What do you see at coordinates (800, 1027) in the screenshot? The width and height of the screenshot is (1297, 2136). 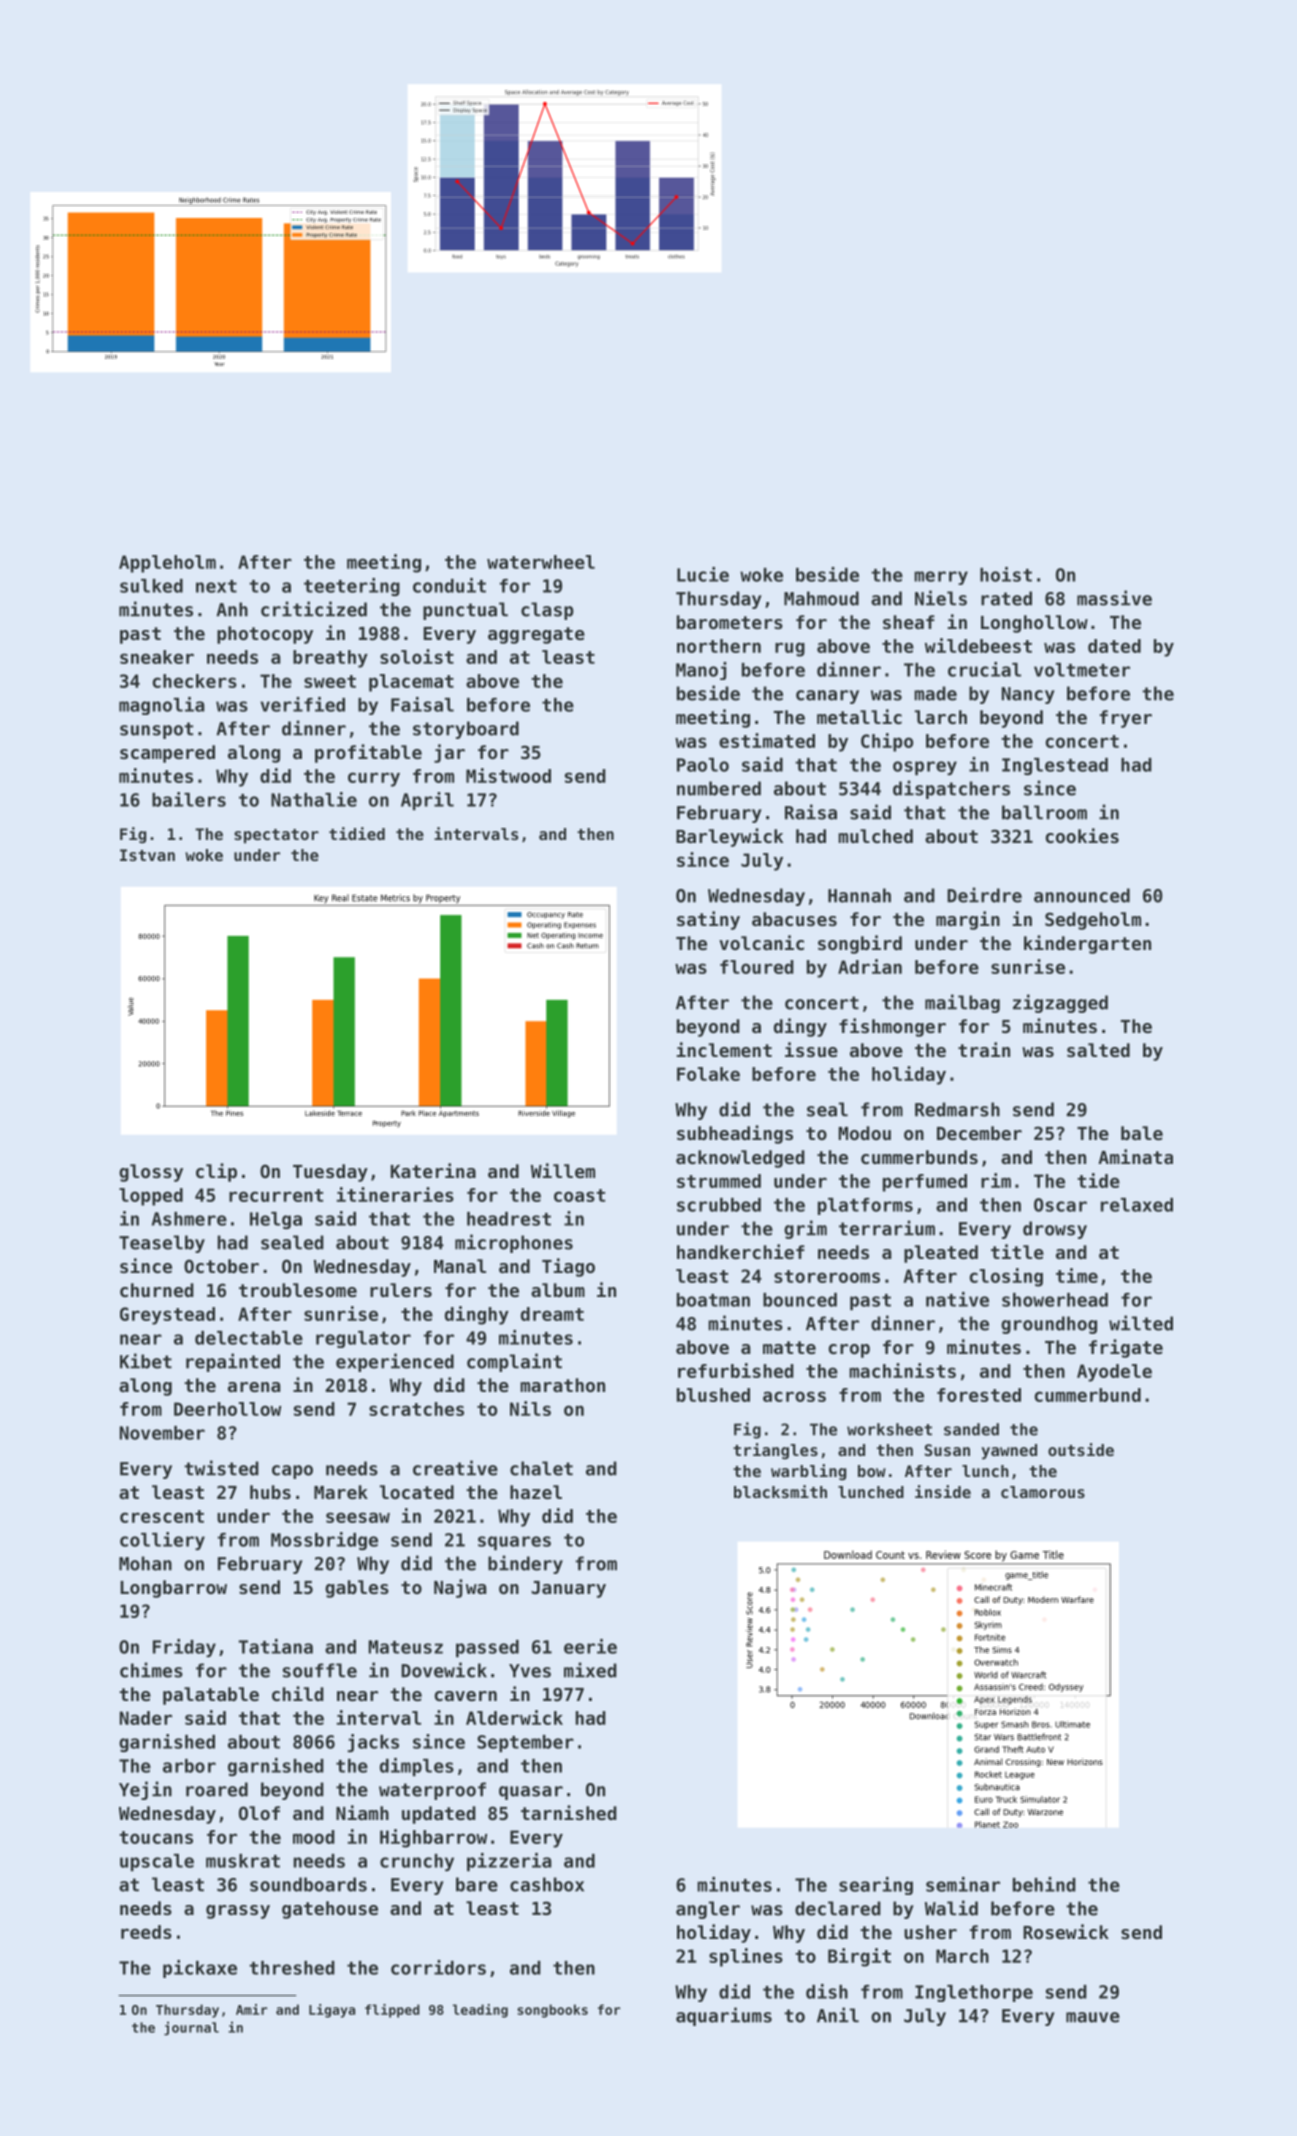 I see `dingy` at bounding box center [800, 1027].
